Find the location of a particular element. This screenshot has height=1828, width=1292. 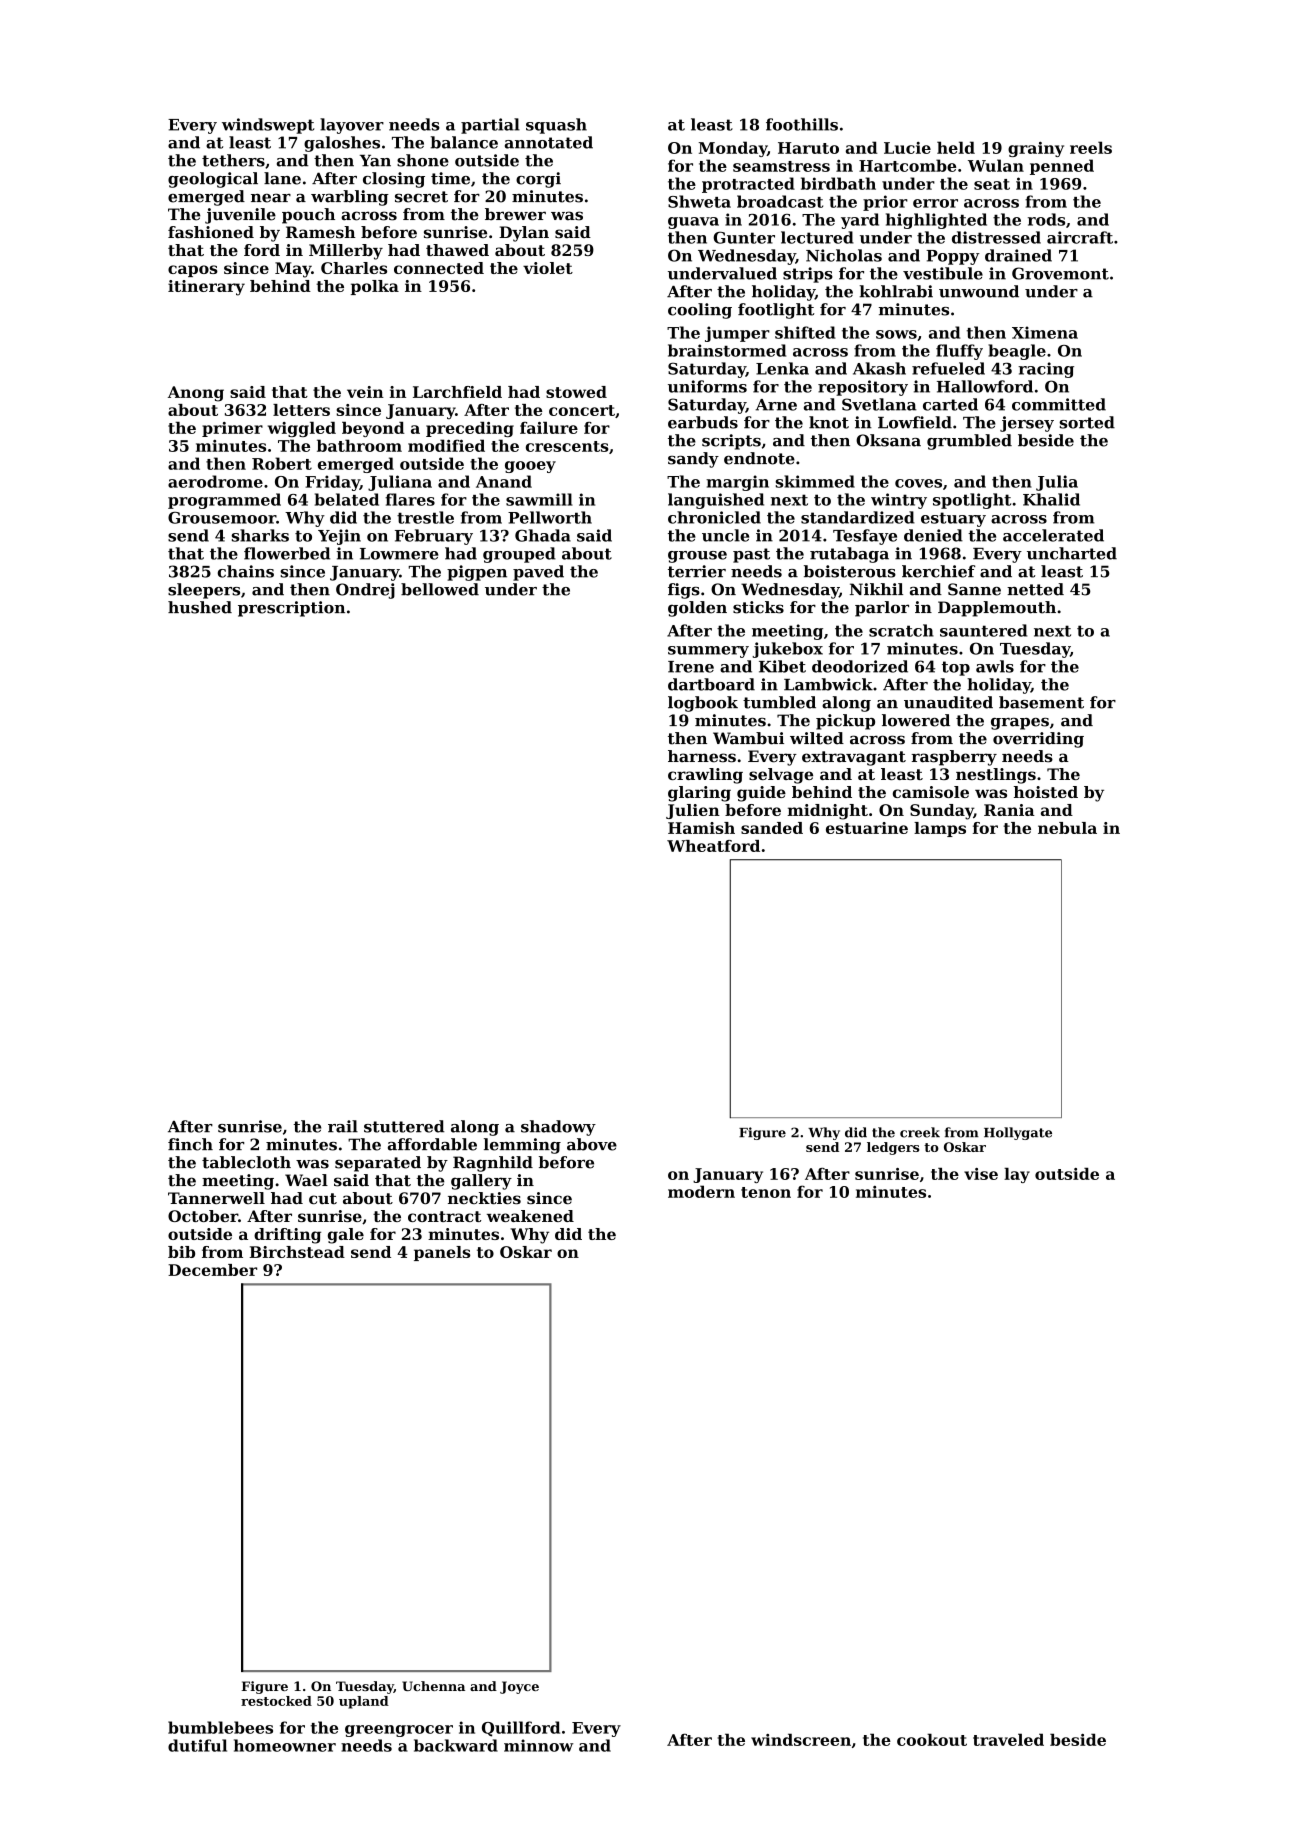

squash is located at coordinates (556, 126).
